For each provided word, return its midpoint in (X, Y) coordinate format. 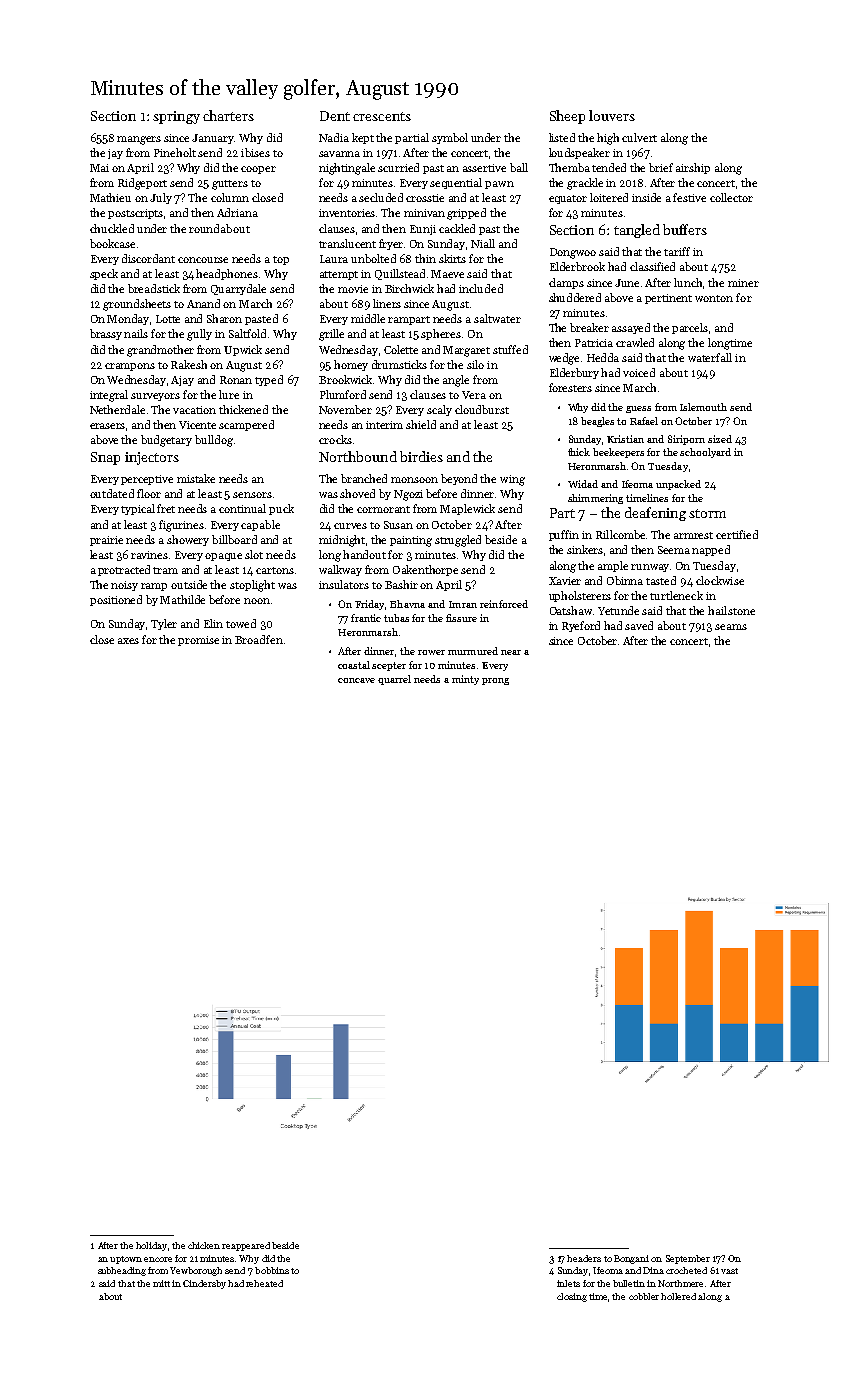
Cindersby (204, 1284)
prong (495, 681)
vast (729, 1271)
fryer (391, 244)
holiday (151, 1246)
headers (584, 1258)
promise (198, 641)
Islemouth (703, 407)
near (511, 652)
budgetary (166, 441)
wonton (714, 298)
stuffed (510, 349)
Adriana (237, 212)
